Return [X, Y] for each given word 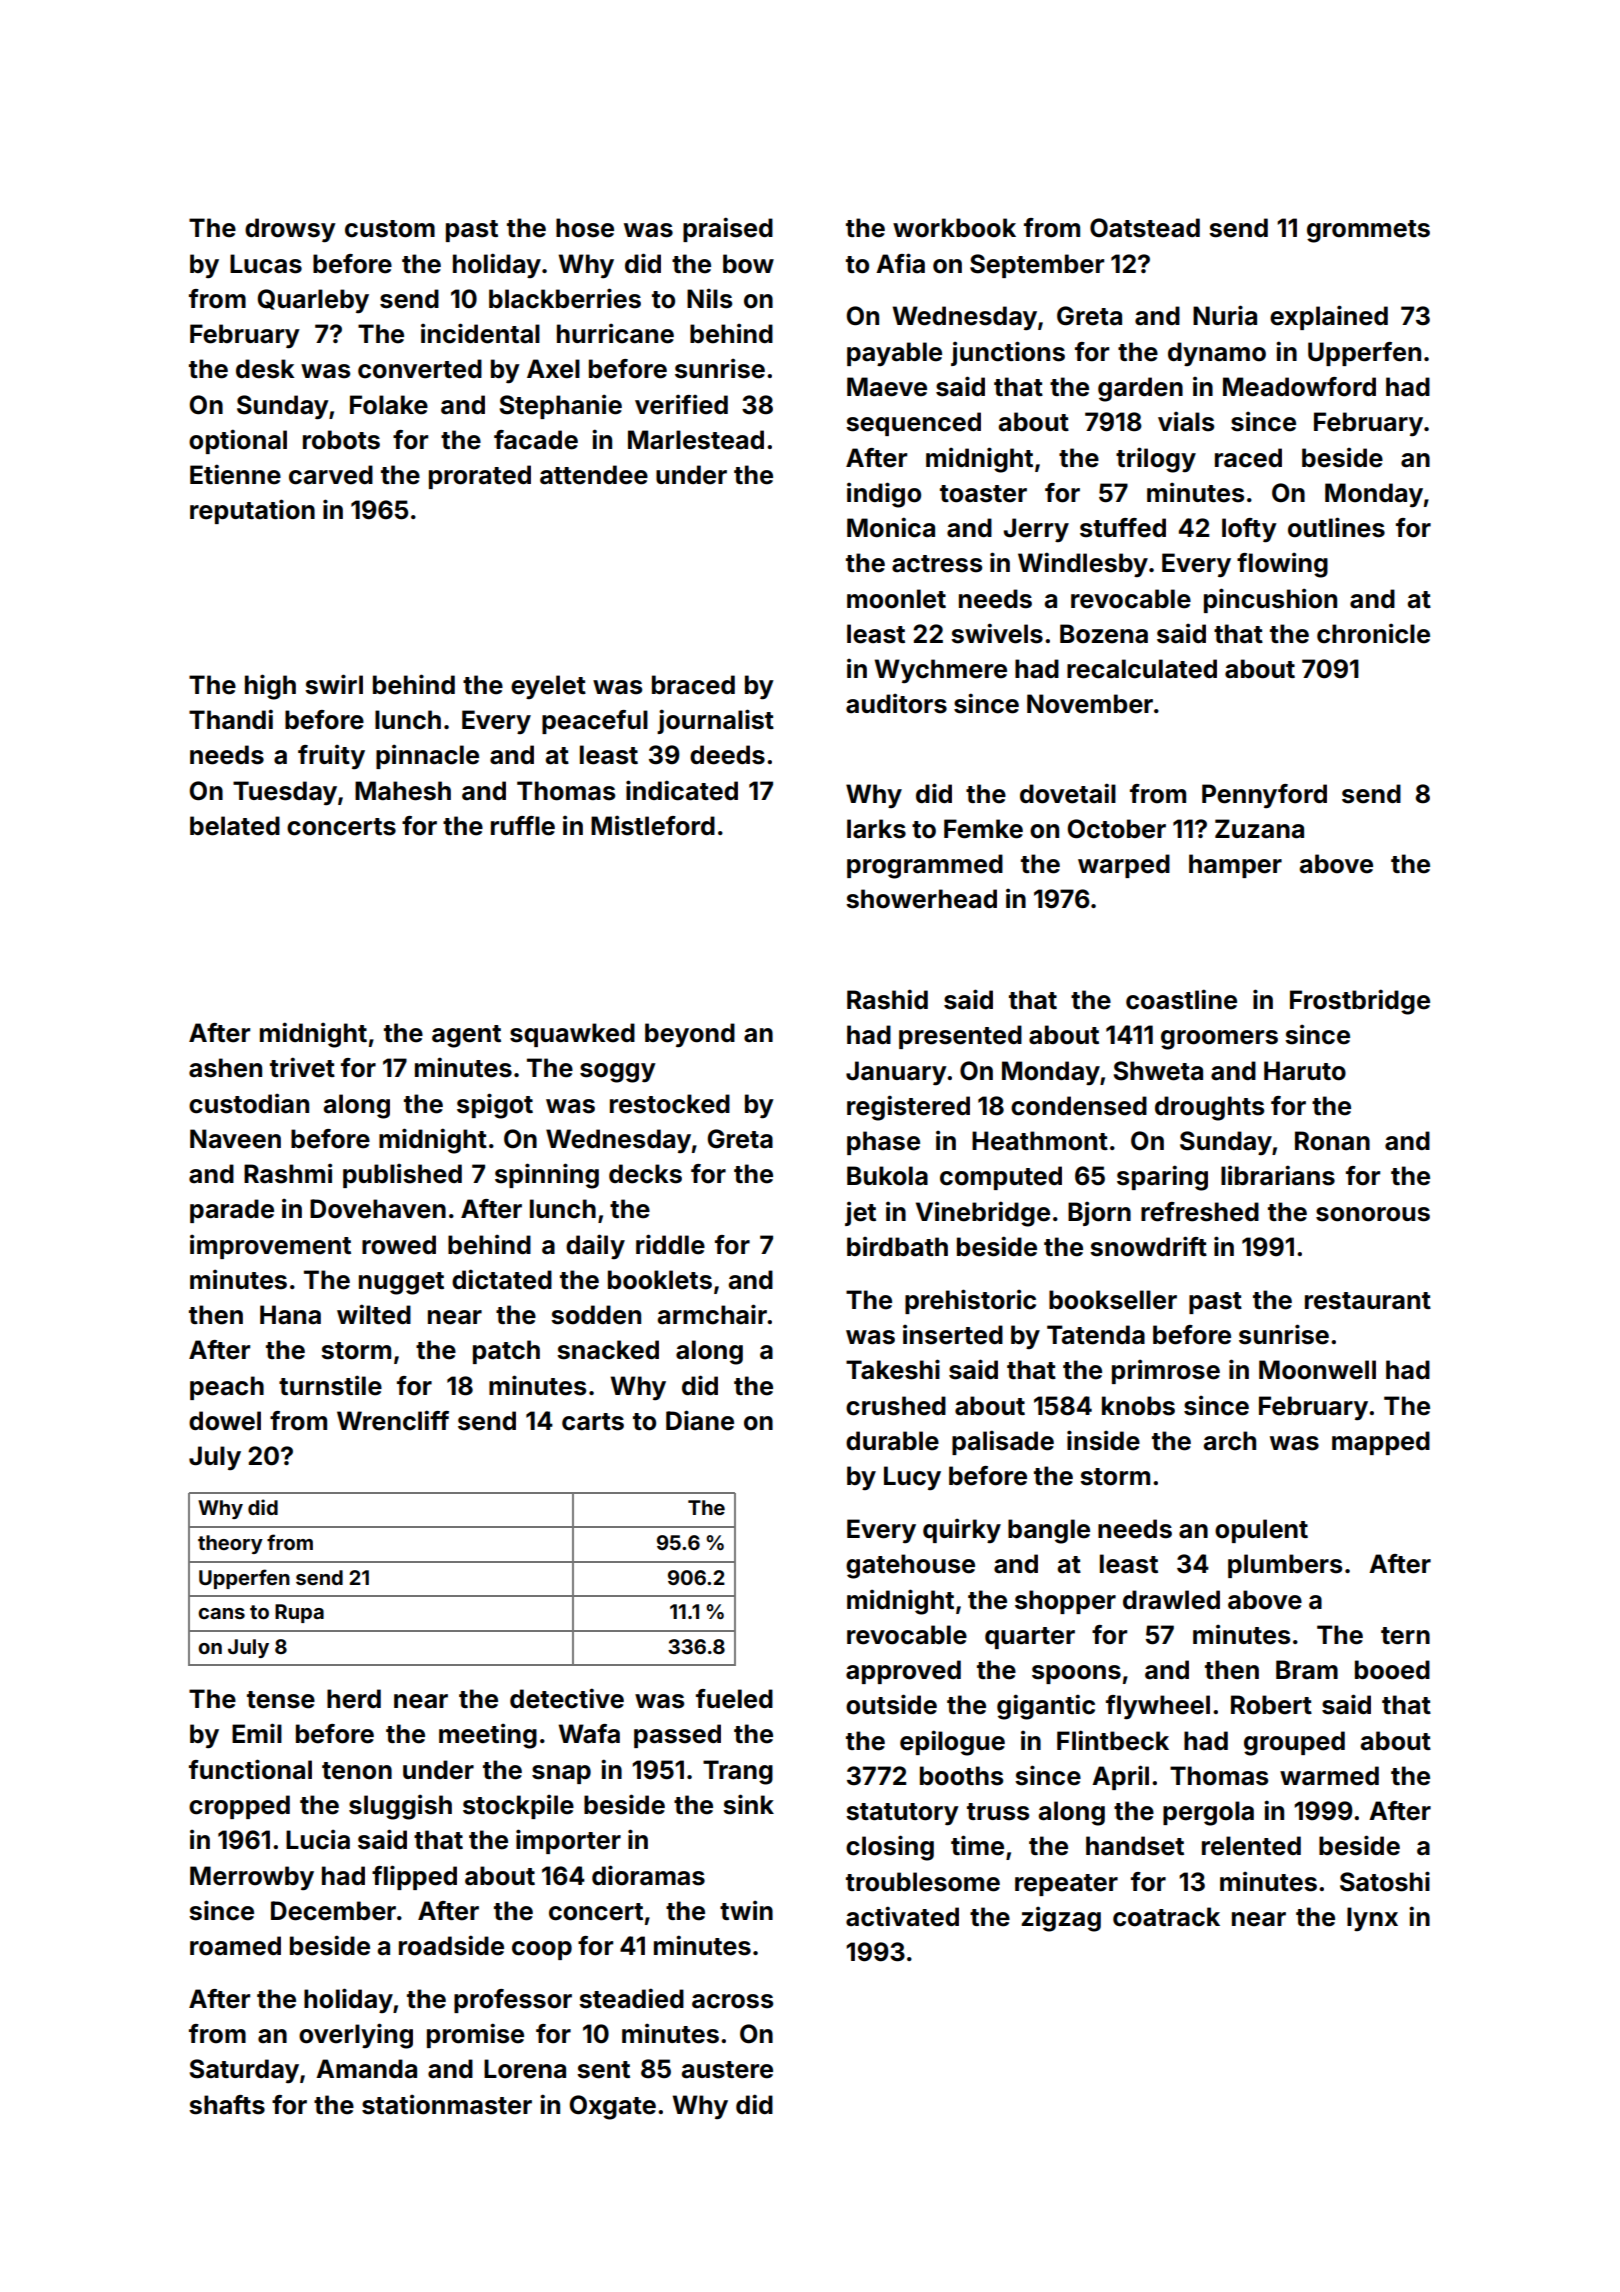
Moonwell [1317, 1370]
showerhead [921, 899]
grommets [1368, 231]
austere [727, 2070]
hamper [1235, 866]
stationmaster [447, 2104]
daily [595, 1246]
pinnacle [427, 756]
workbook [954, 228]
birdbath [897, 1246]
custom [390, 229]
